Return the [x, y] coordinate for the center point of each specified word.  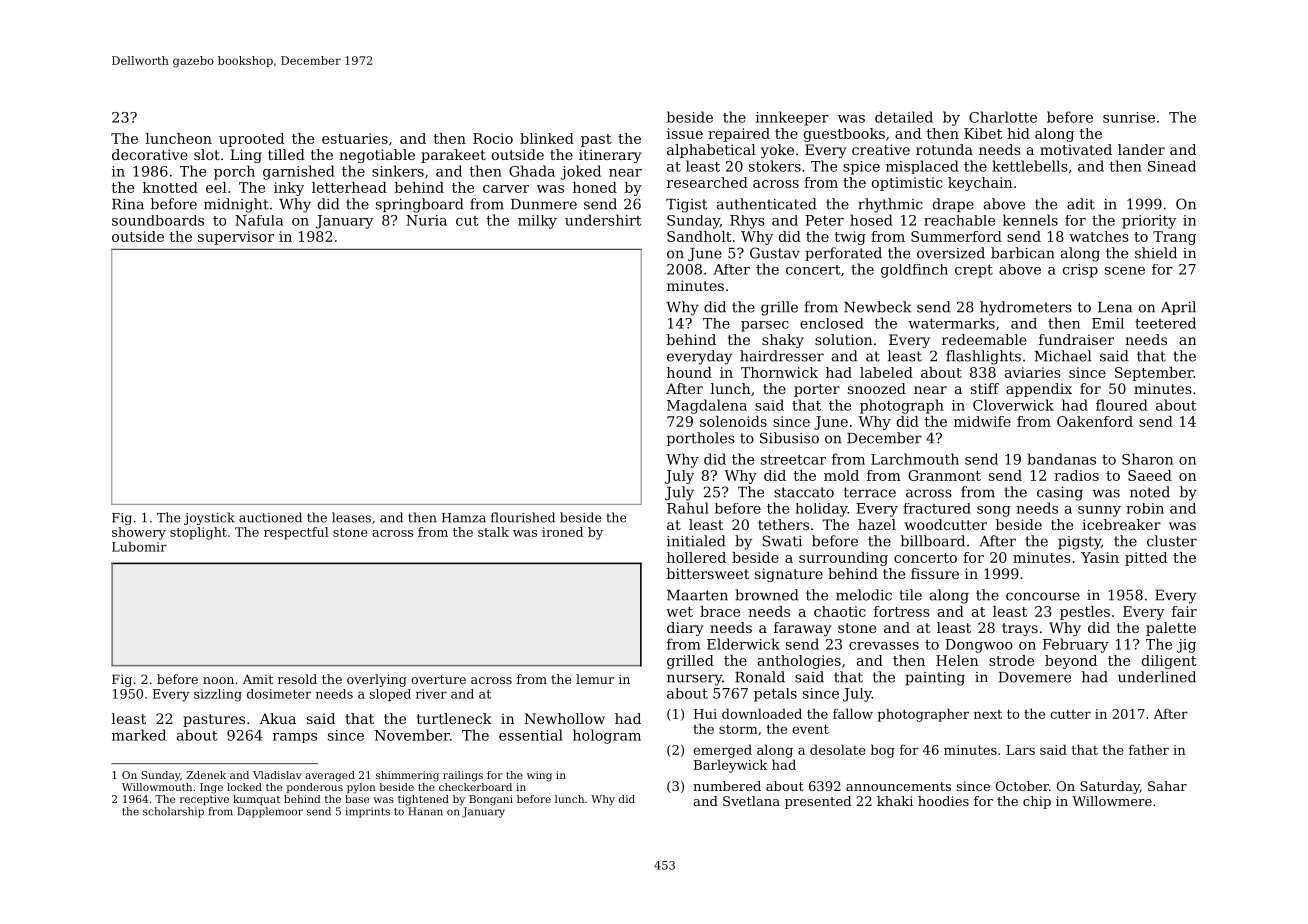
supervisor [236, 238]
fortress [902, 611]
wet [679, 612]
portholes [701, 439]
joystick [209, 518]
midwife [982, 421]
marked [139, 735]
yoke [777, 151]
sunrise [1129, 117]
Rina [128, 204]
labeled [886, 372]
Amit [258, 679]
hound [689, 372]
